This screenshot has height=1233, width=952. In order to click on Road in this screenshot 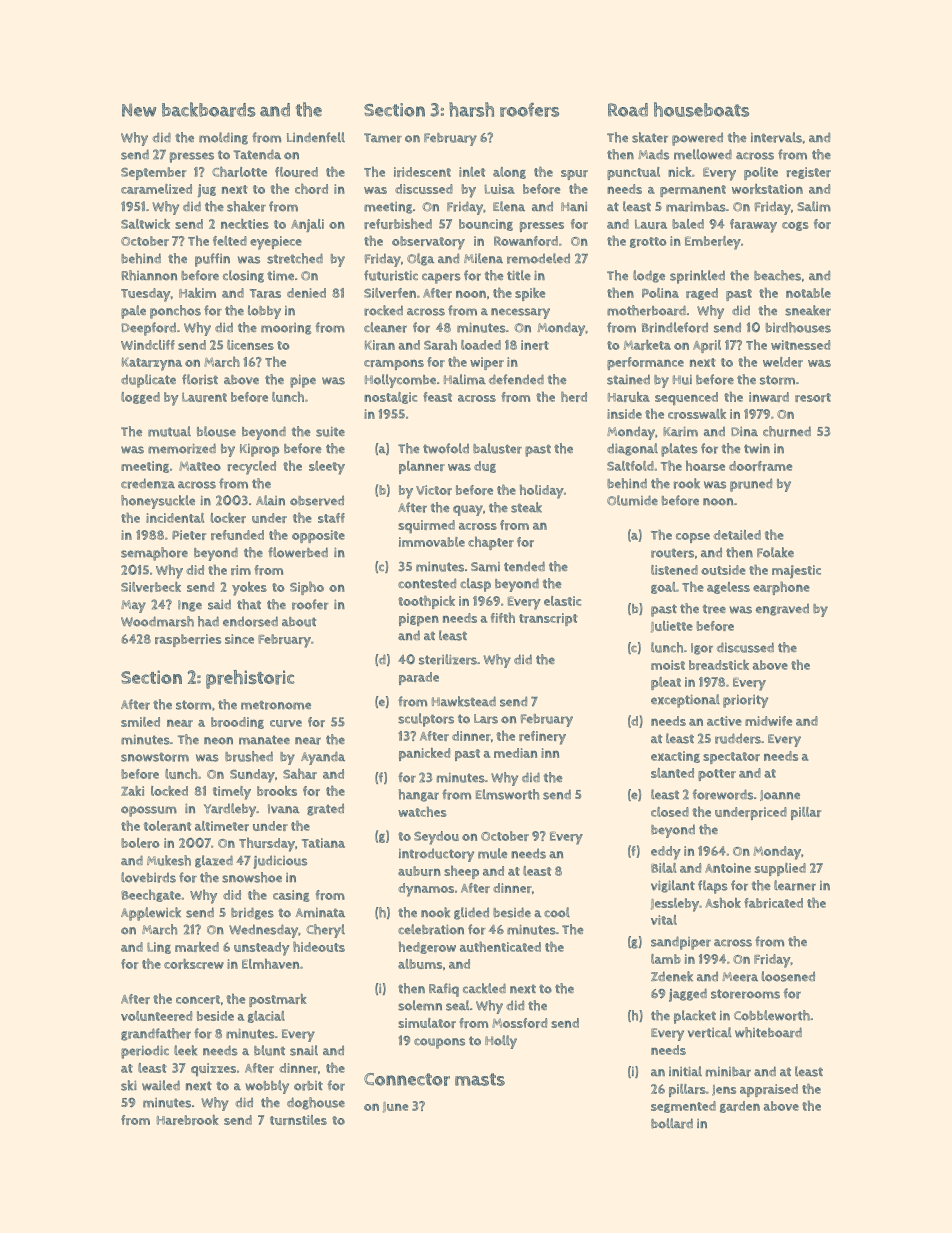, I will do `click(628, 110)`.
